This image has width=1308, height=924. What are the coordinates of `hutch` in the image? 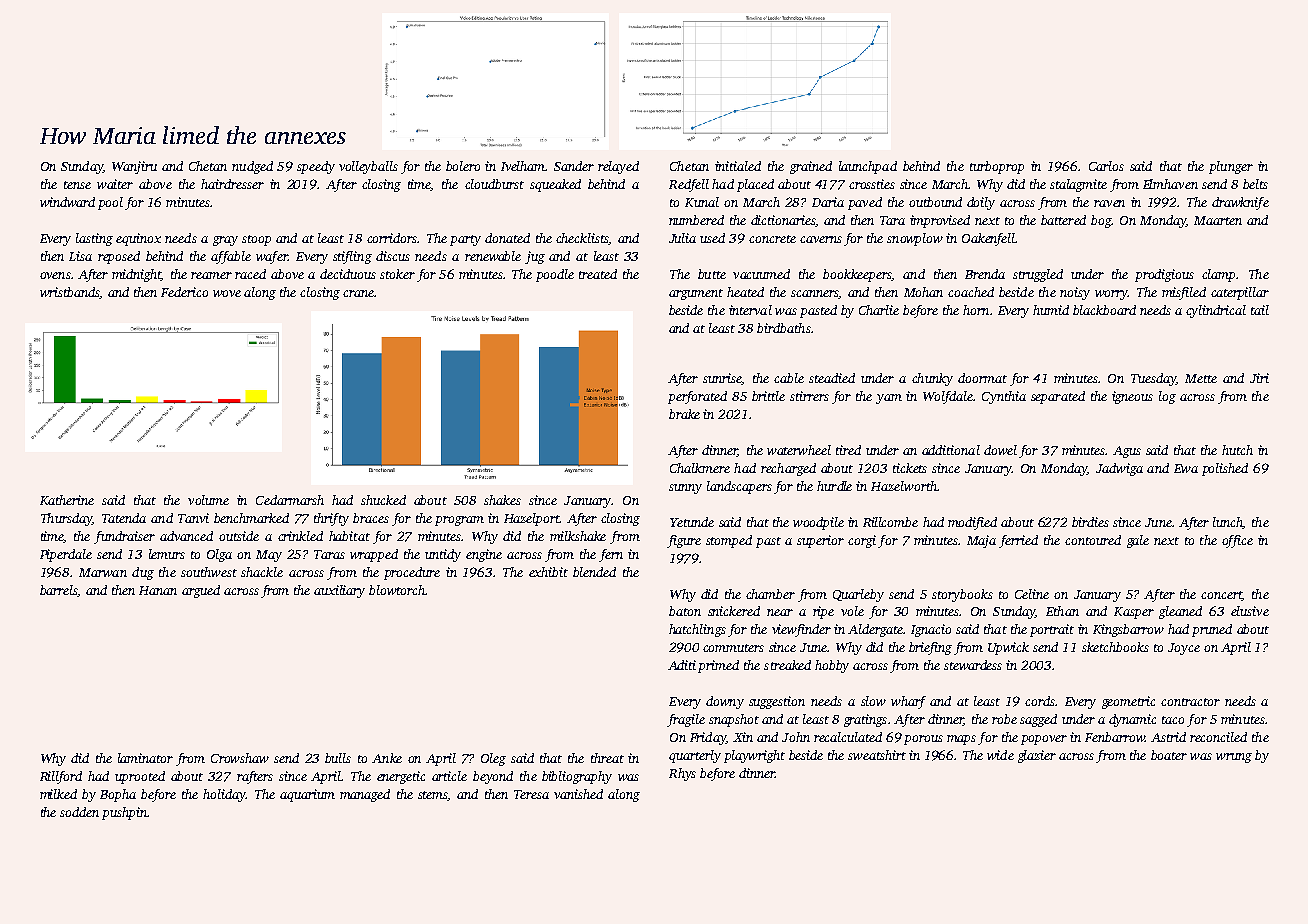 It's located at (1237, 450).
